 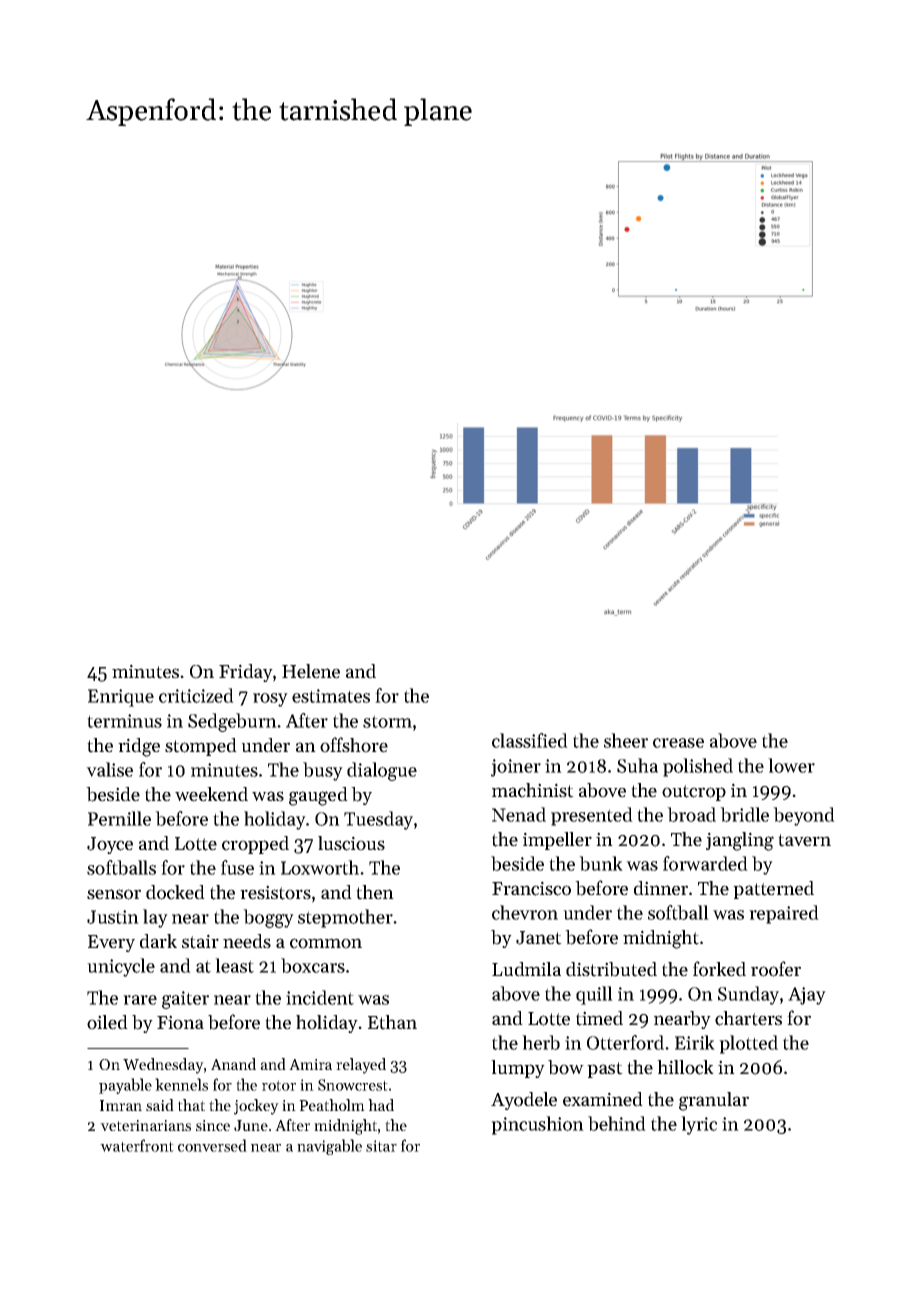 What do you see at coordinates (387, 721) in the page?
I see `storm` at bounding box center [387, 721].
